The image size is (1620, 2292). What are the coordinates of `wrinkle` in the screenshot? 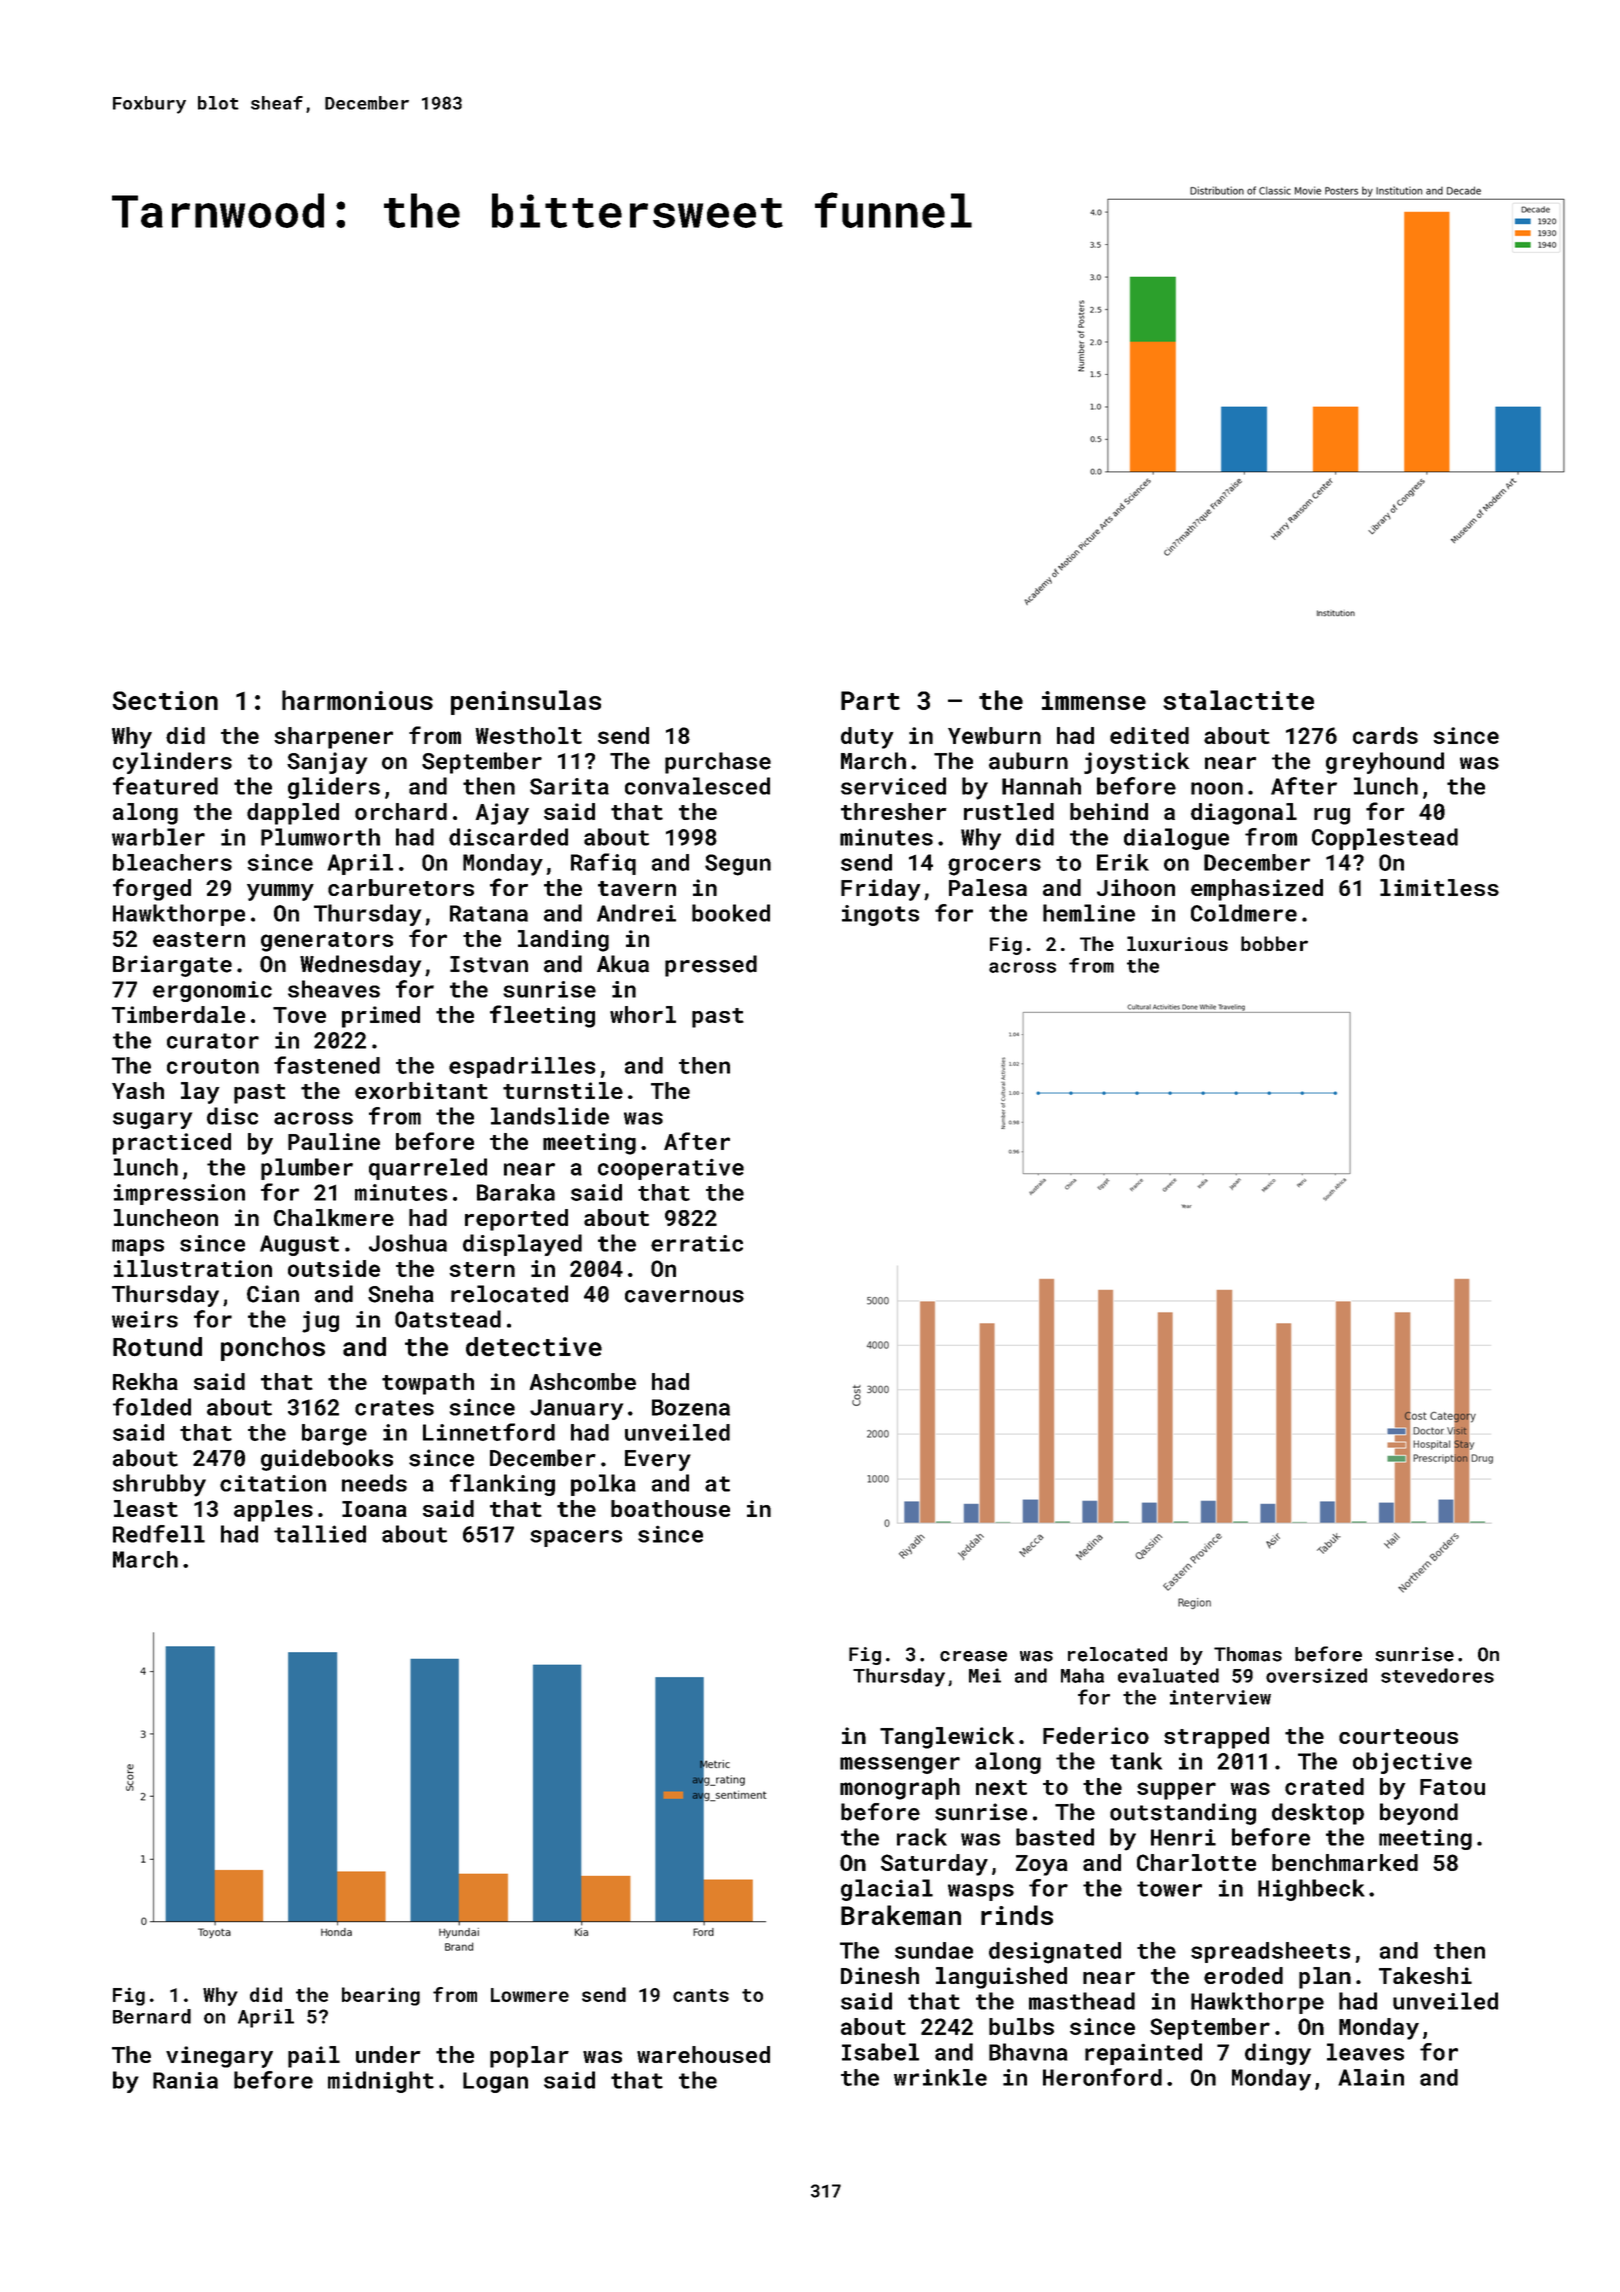 It's located at (940, 2077).
